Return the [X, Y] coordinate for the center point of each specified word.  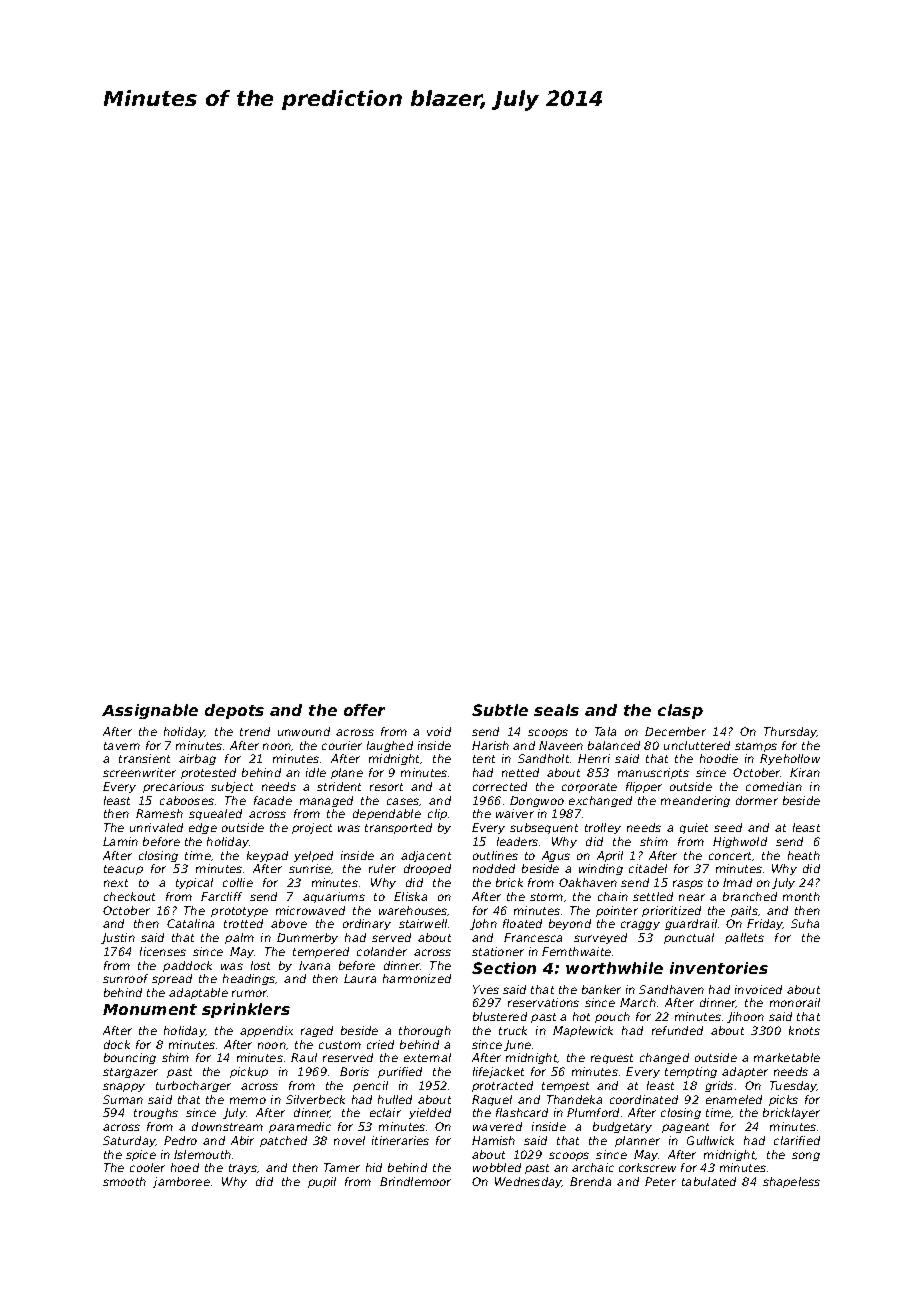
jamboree [181, 1182]
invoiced [758, 989]
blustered [500, 1016]
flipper [644, 787]
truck [513, 1030]
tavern [122, 746]
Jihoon [745, 1017]
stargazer [130, 1073]
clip [437, 814]
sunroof [125, 978]
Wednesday [528, 1182]
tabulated [709, 1181]
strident [339, 786]
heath [804, 855]
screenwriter [139, 772]
